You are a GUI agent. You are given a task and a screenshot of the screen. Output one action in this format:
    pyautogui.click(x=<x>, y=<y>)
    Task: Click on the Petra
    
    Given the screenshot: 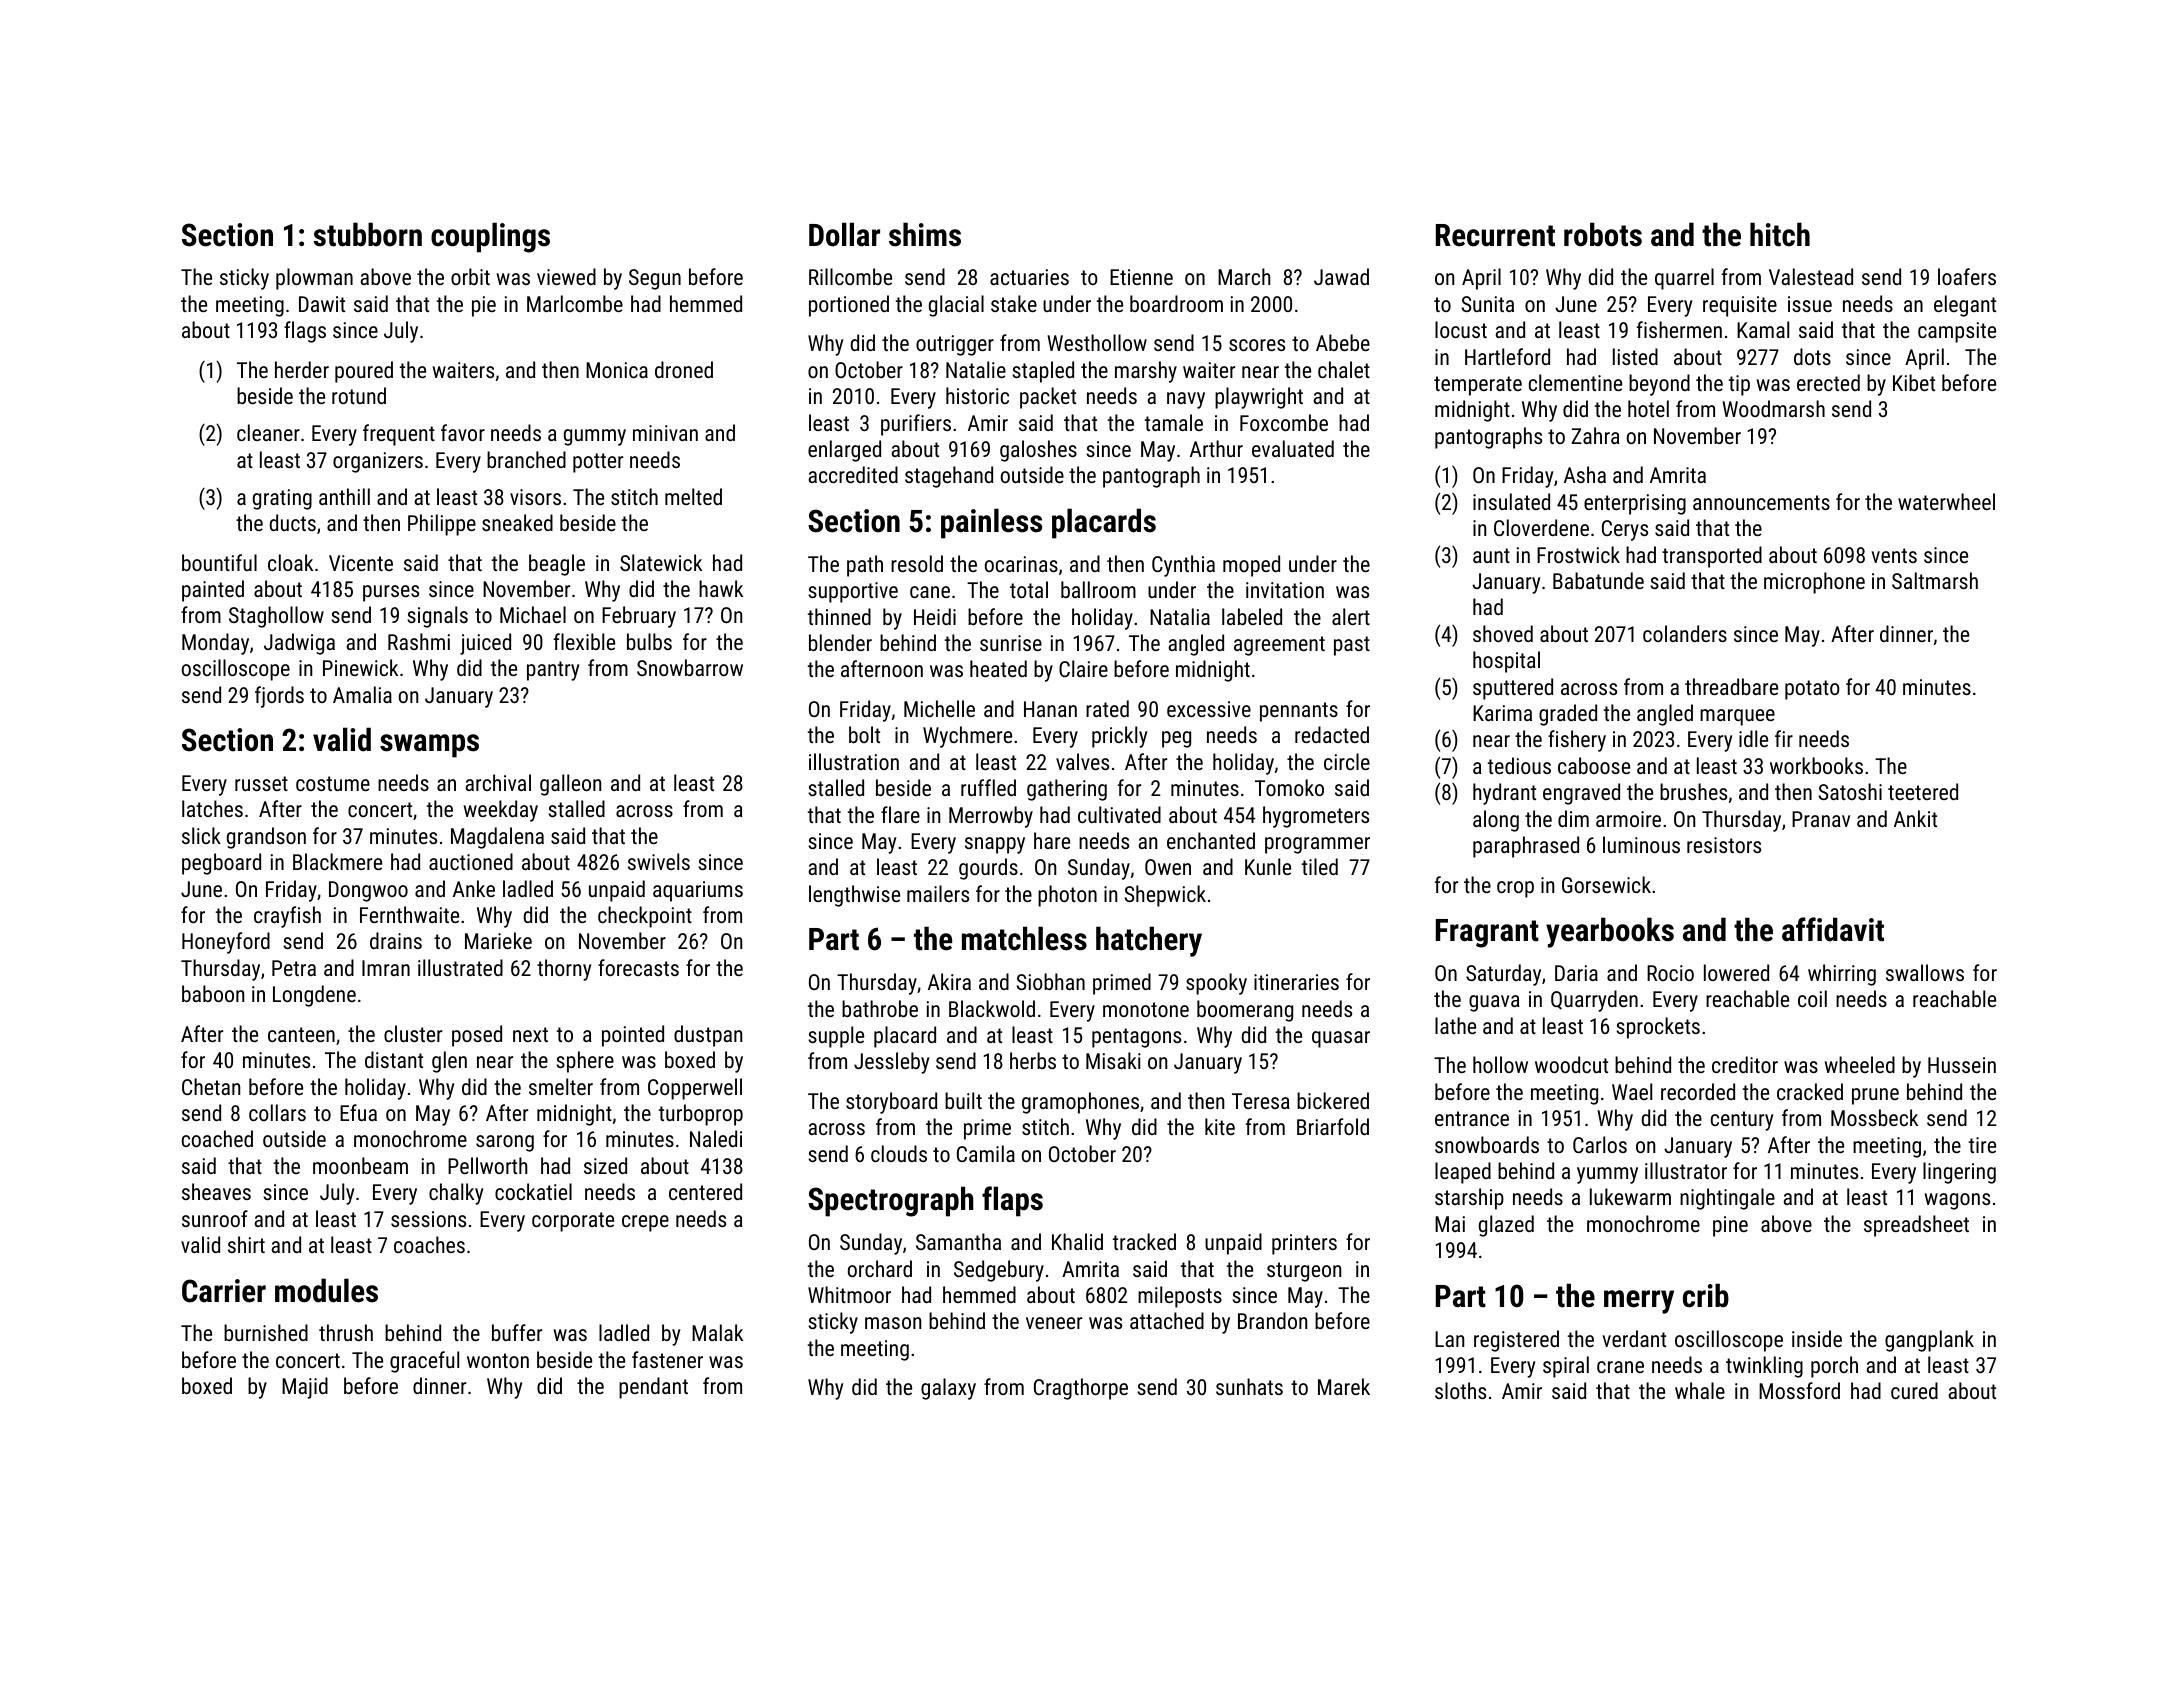 What is the action you would take?
    pyautogui.click(x=294, y=968)
